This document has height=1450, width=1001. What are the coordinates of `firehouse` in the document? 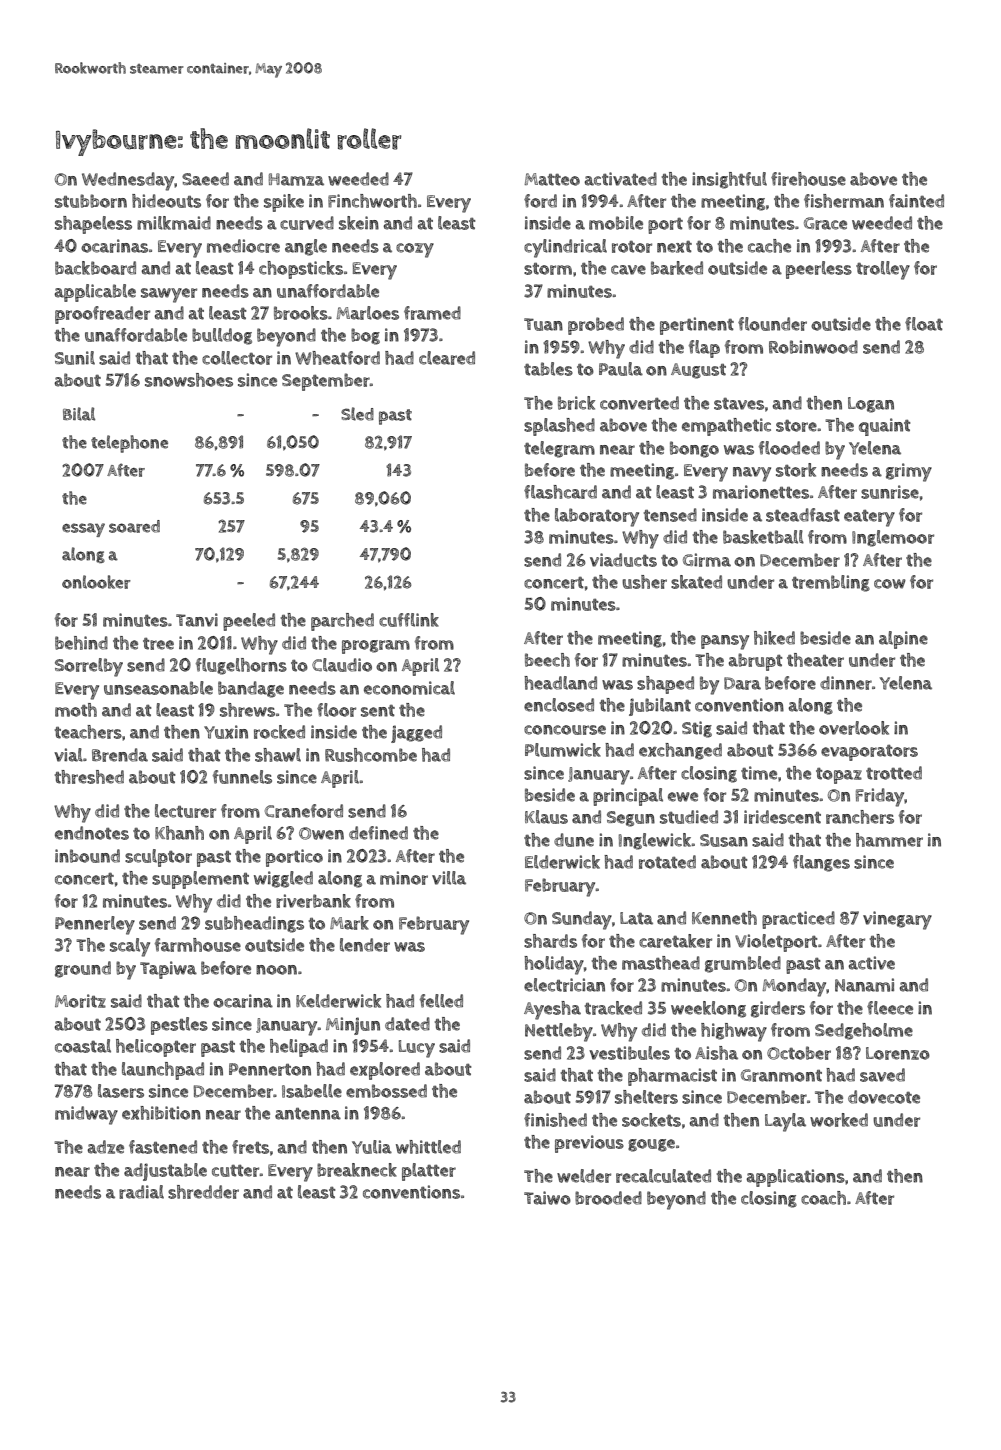 It's located at (808, 179).
